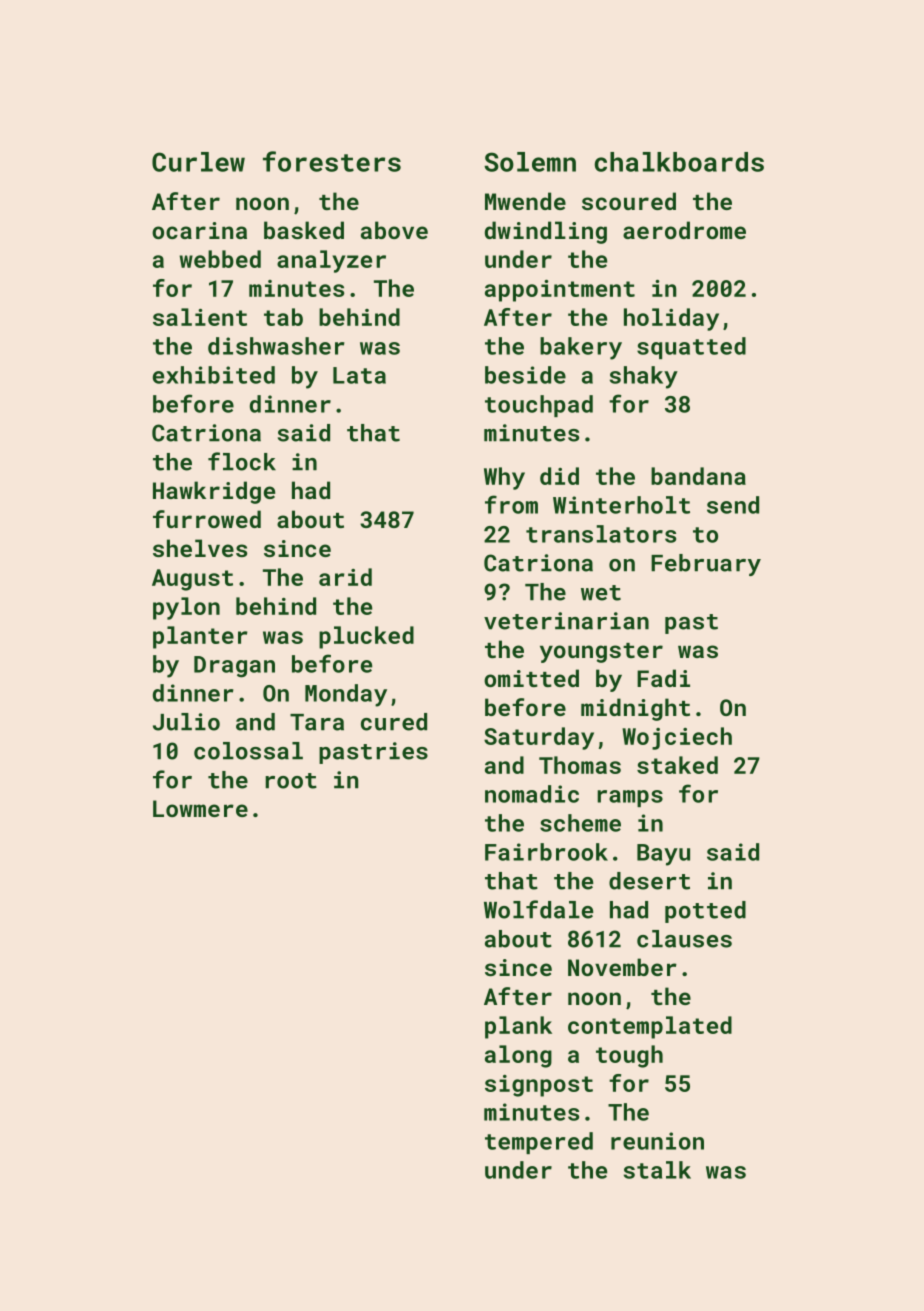 Image resolution: width=924 pixels, height=1311 pixels. Describe the element at coordinates (186, 722) in the screenshot. I see `Julio` at that location.
